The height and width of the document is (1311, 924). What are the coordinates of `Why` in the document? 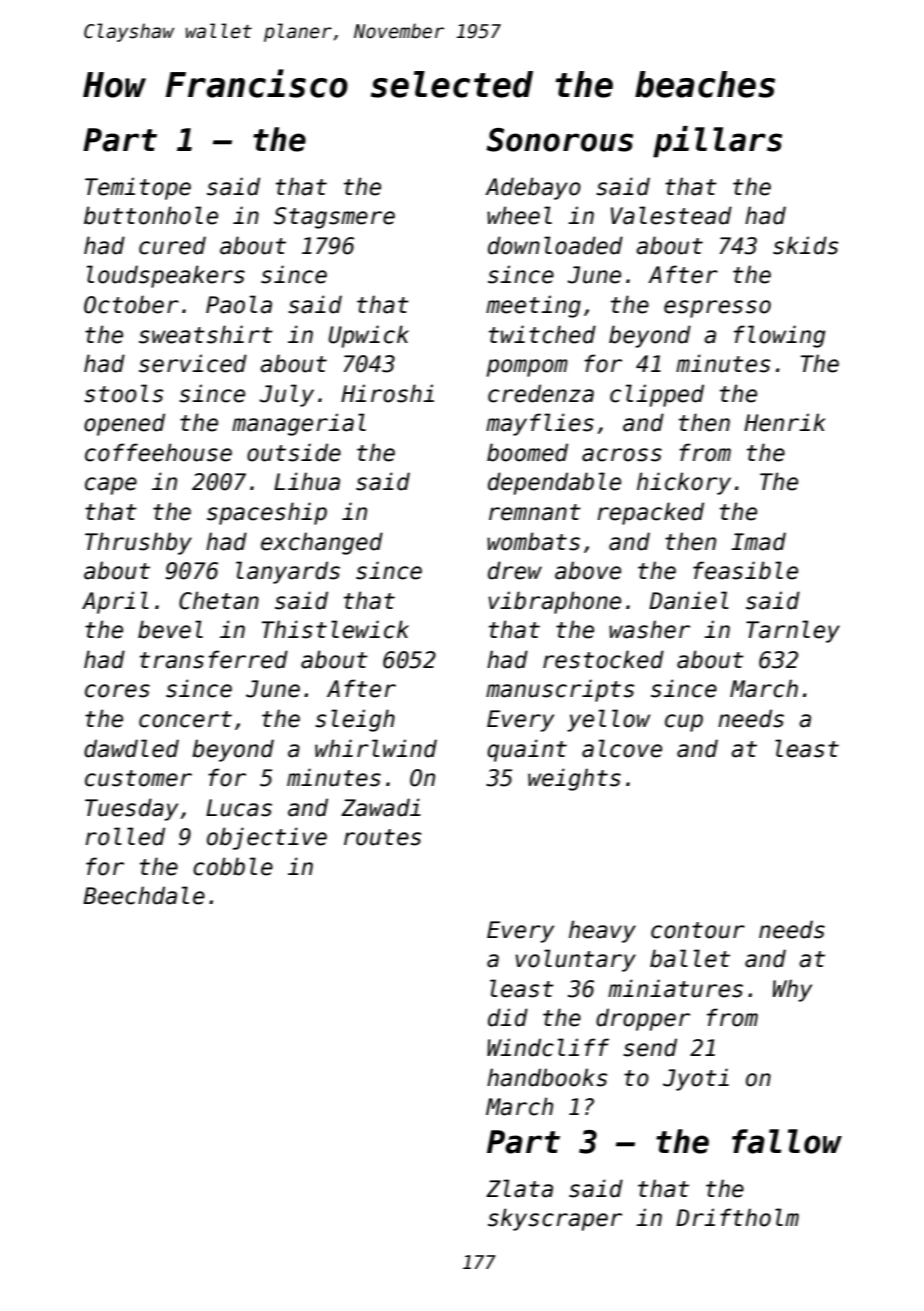 It's located at (792, 990).
